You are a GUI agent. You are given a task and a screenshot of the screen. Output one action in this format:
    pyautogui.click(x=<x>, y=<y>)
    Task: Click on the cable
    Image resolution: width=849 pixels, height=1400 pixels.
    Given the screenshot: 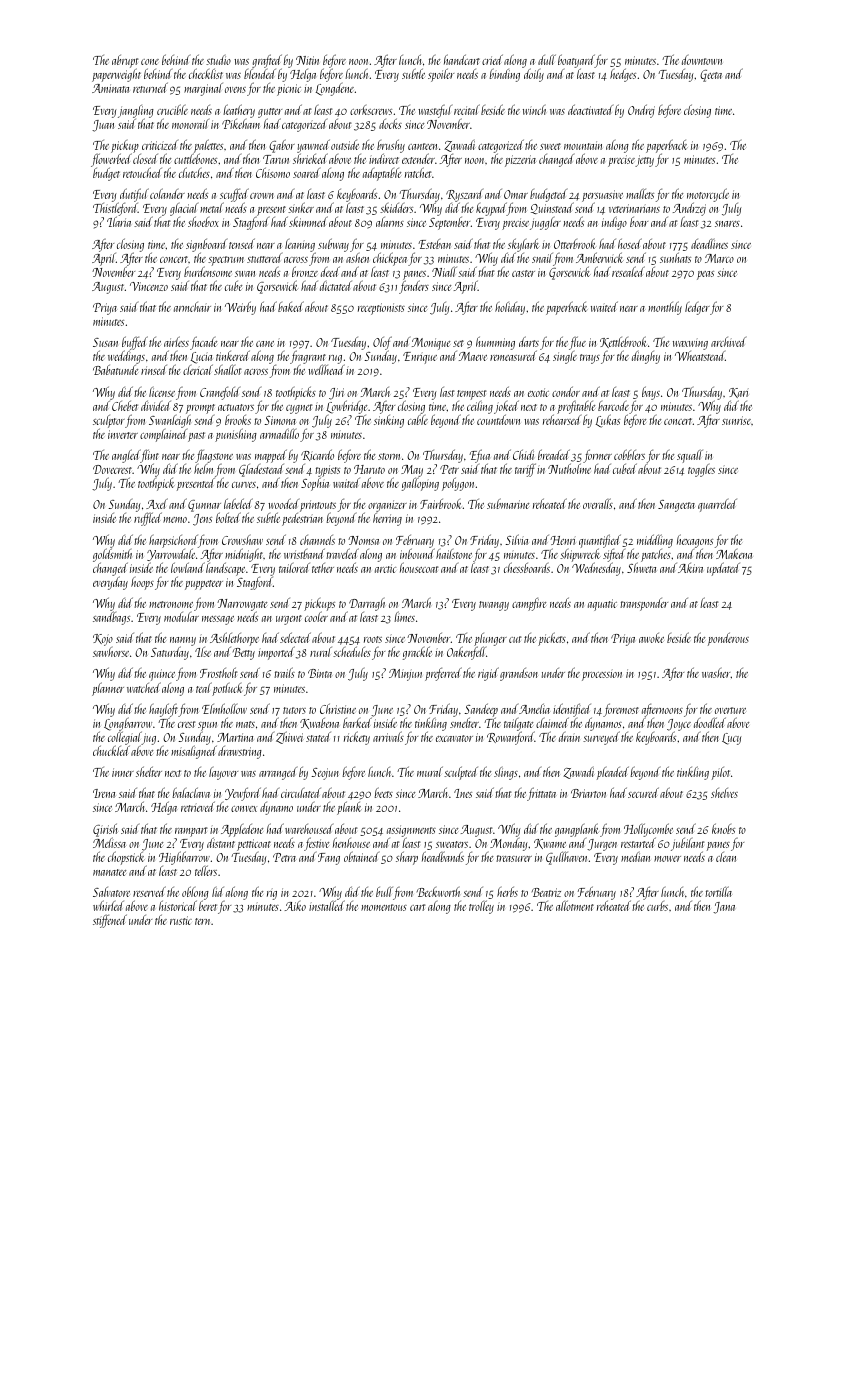 What is the action you would take?
    pyautogui.click(x=418, y=419)
